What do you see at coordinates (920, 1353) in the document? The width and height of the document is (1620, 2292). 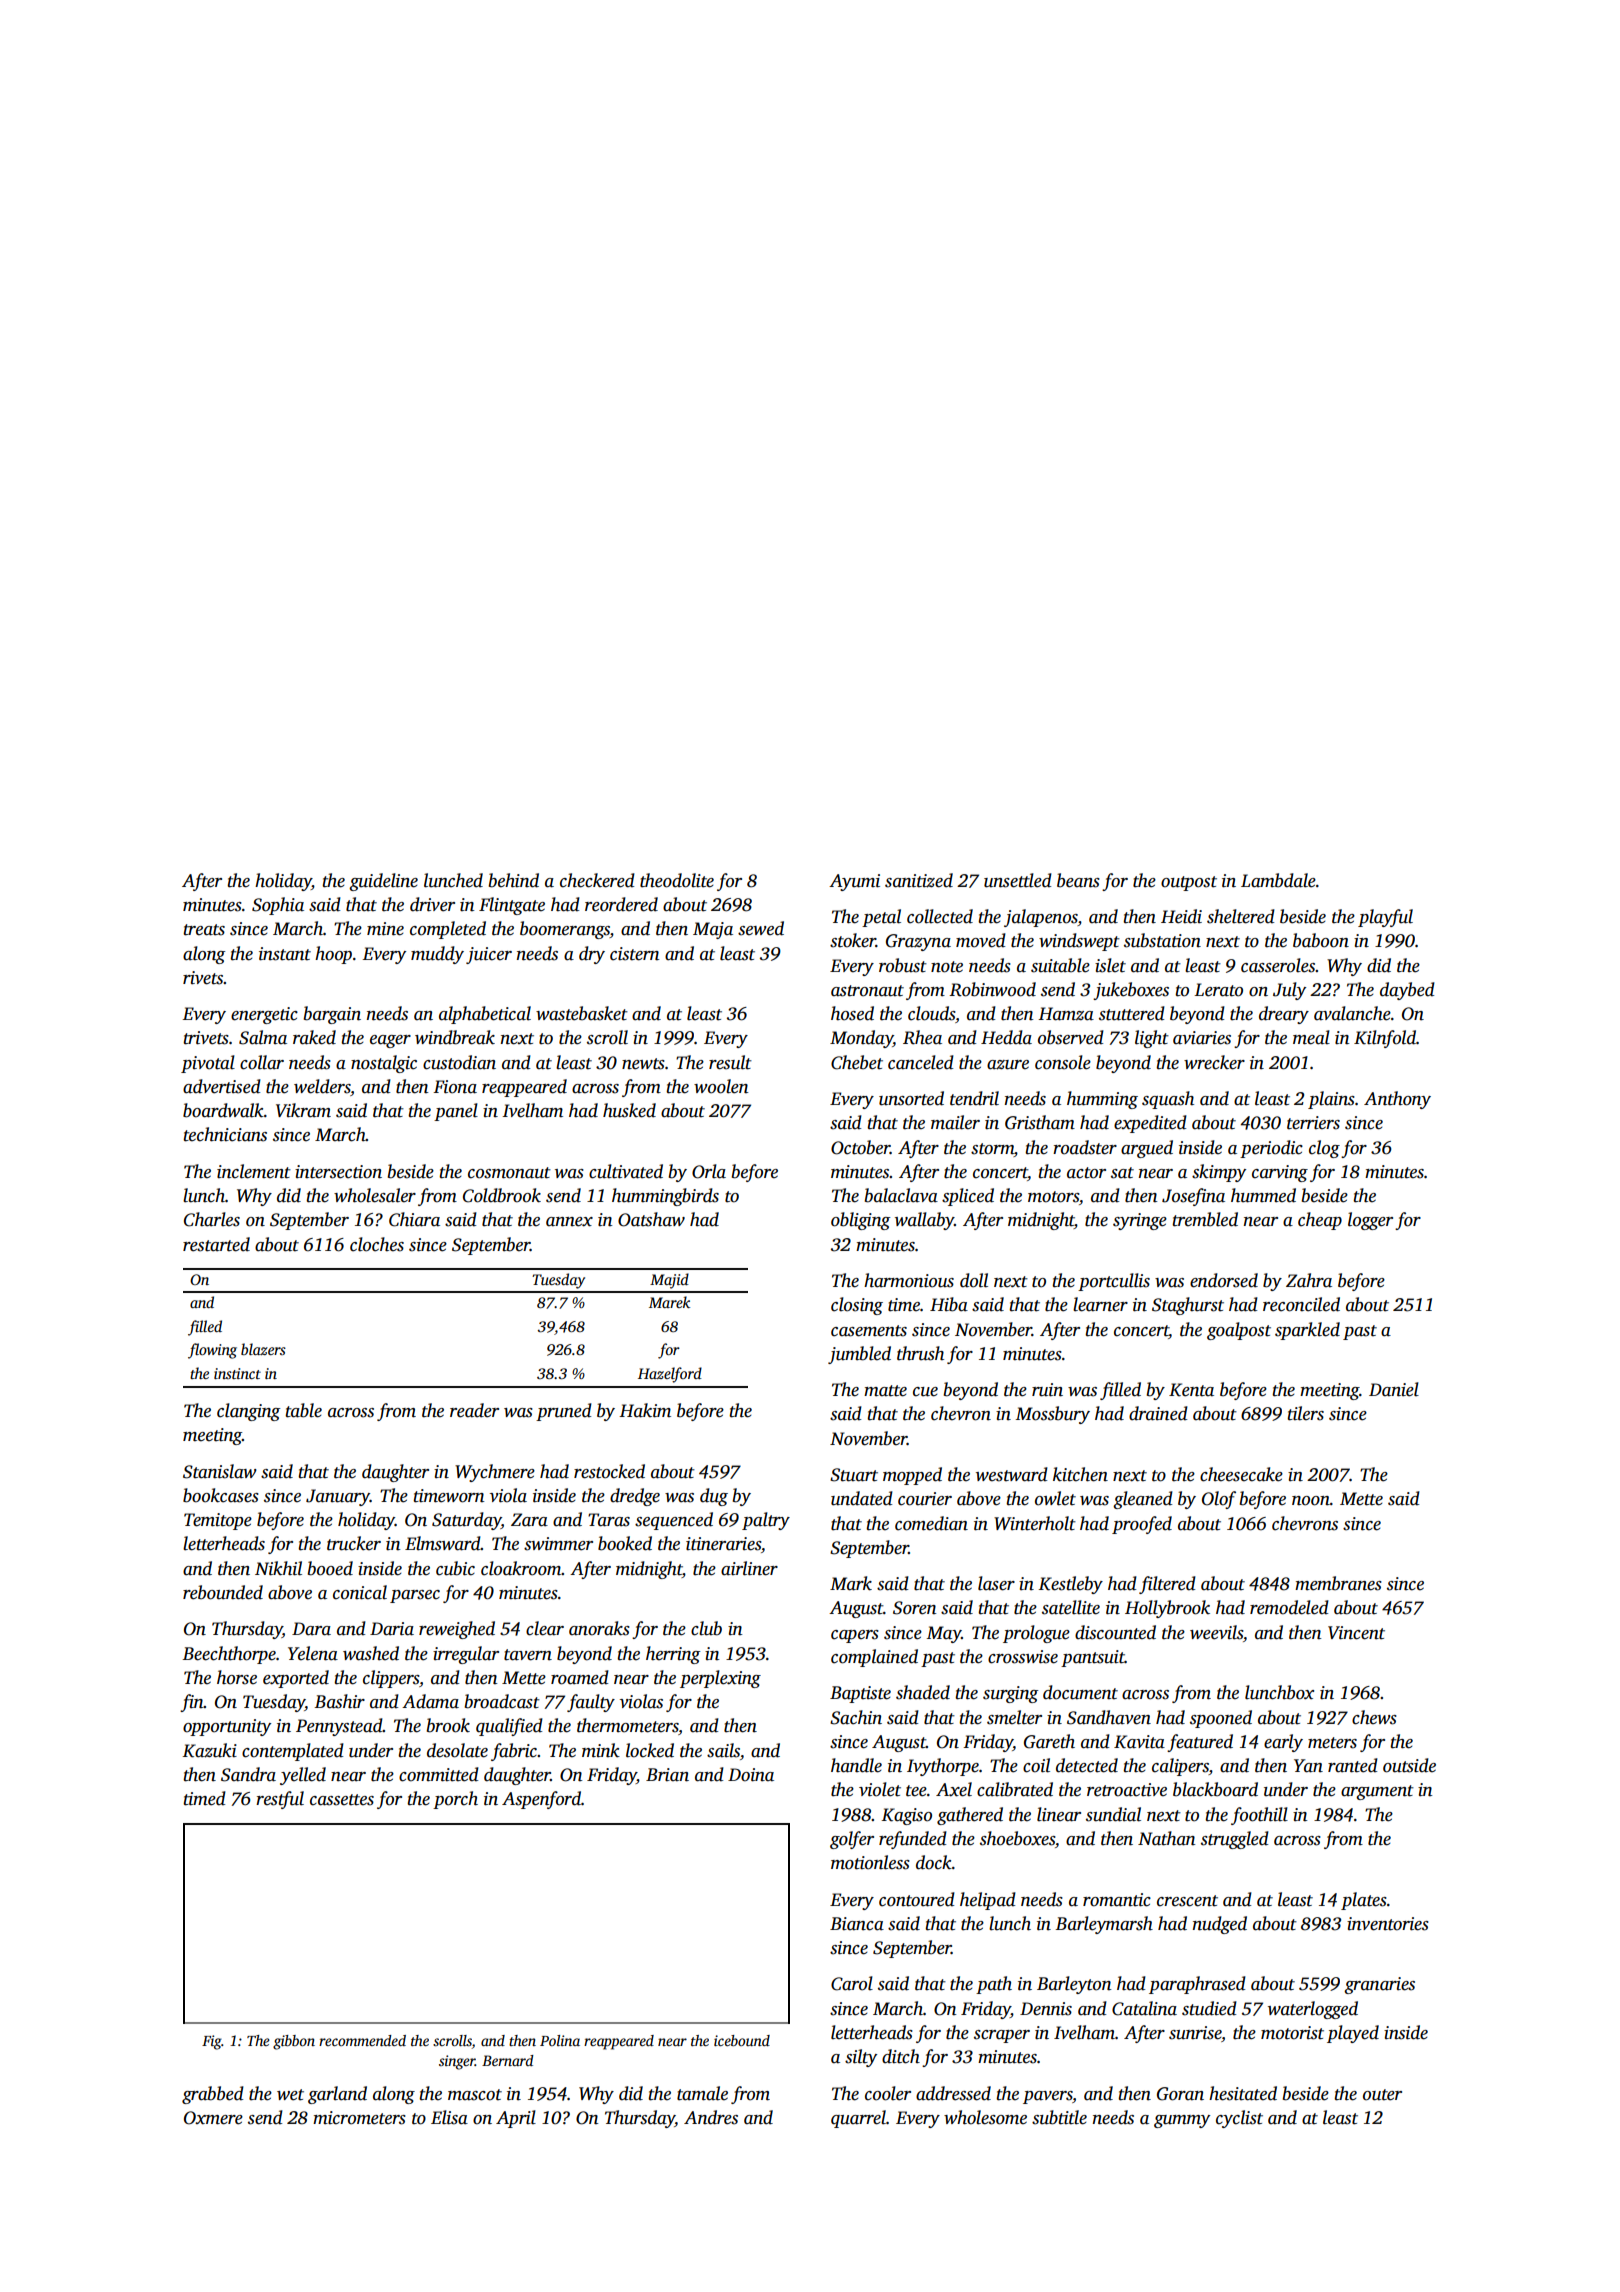 I see `thrush` at bounding box center [920, 1353].
